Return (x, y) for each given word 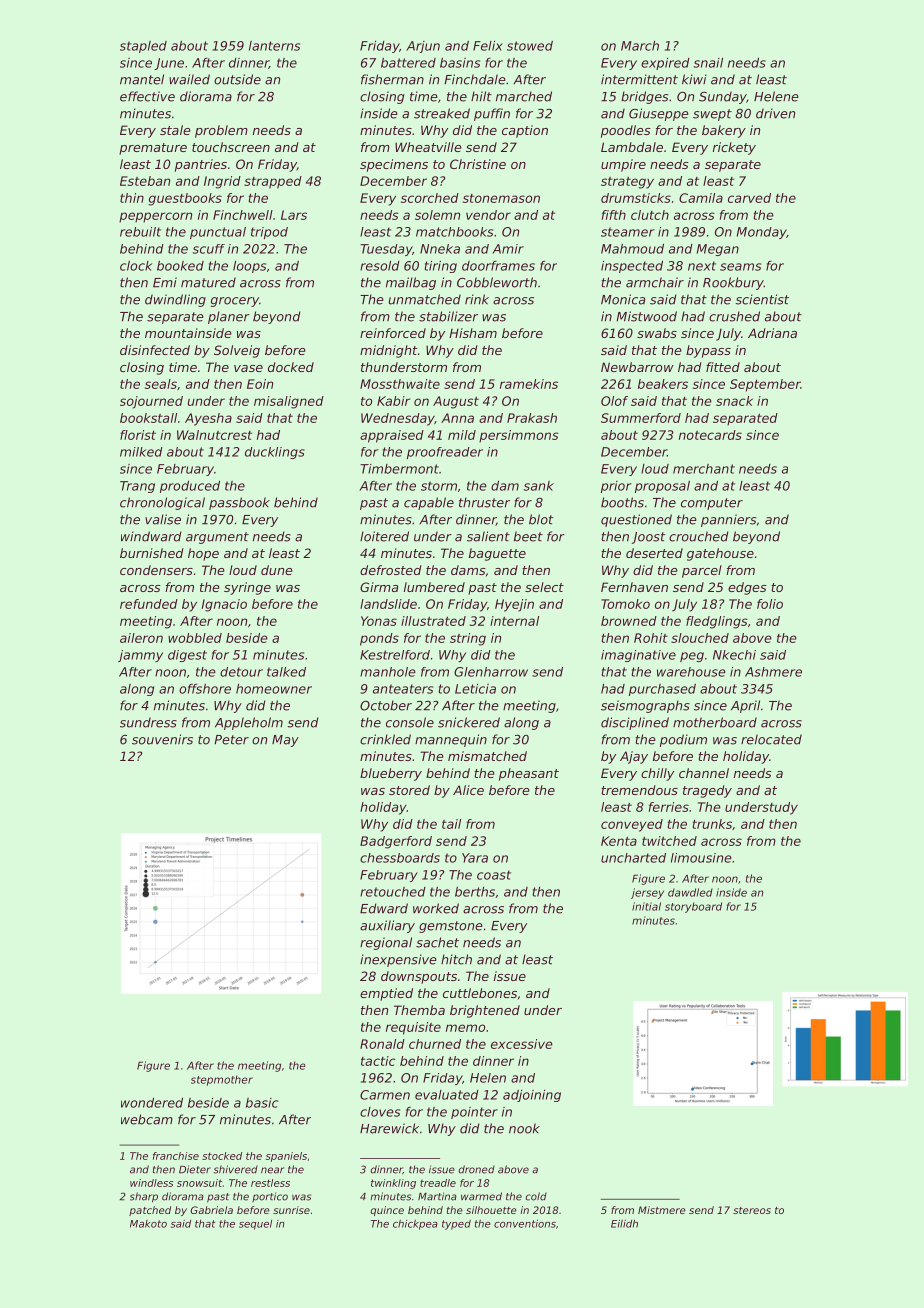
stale (175, 130)
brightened (485, 1011)
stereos (752, 1210)
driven (775, 113)
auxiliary (387, 926)
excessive (522, 1044)
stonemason (501, 198)
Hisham (473, 333)
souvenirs (162, 739)
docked (291, 367)
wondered (152, 1103)
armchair (655, 282)
